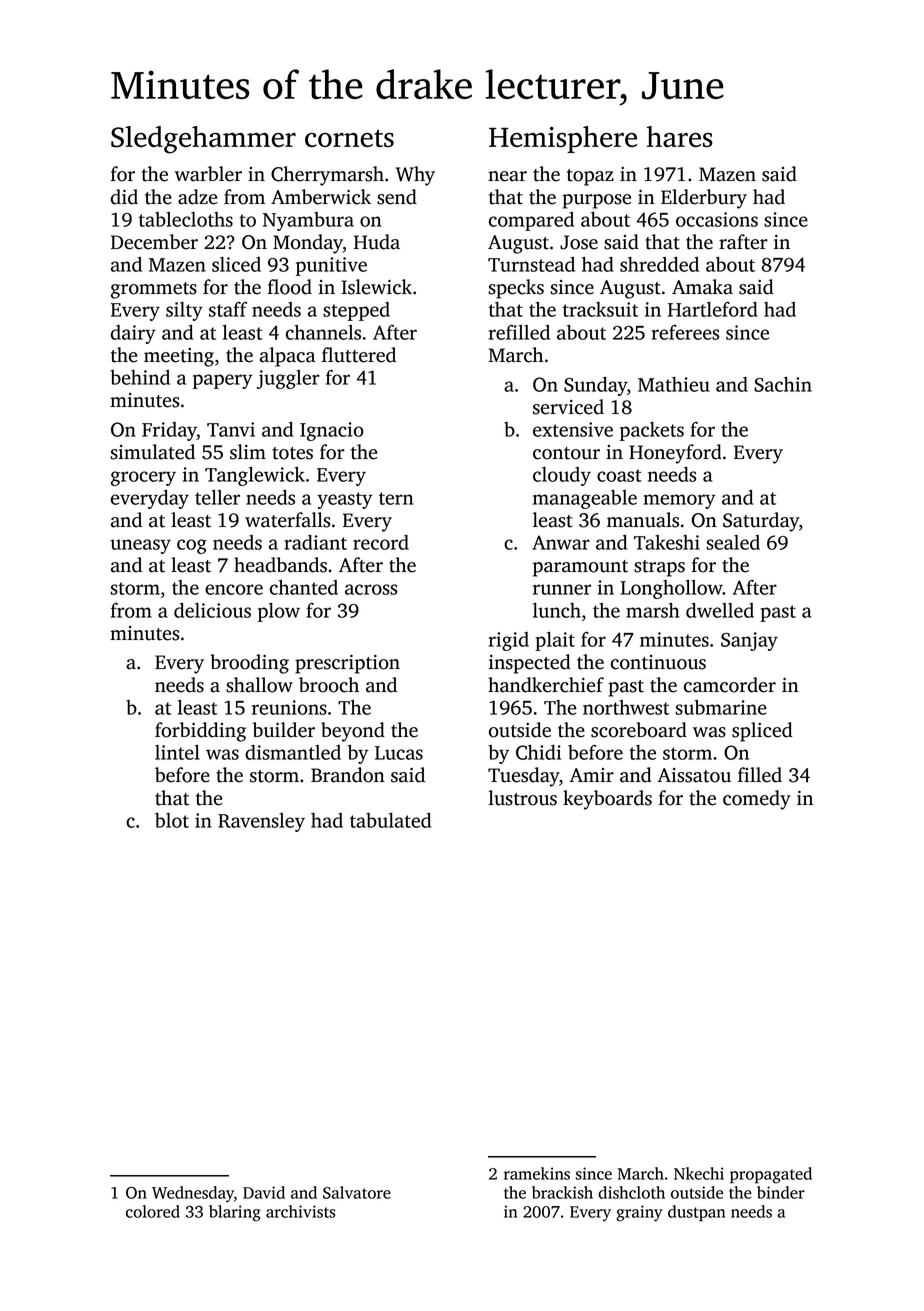 The width and height of the screenshot is (924, 1311). I want to click on did, so click(124, 197).
